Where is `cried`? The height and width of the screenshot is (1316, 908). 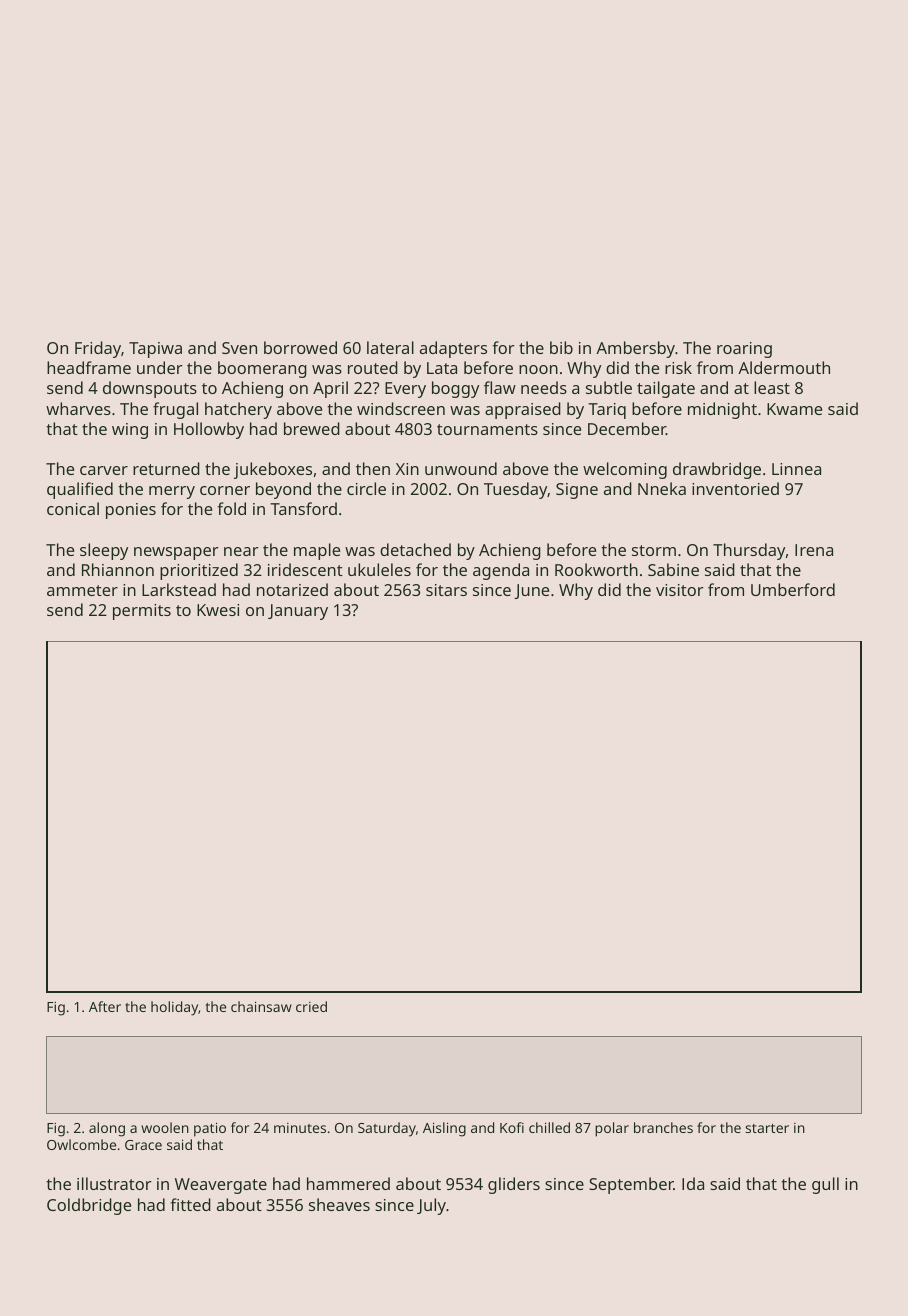
cried is located at coordinates (311, 1006).
